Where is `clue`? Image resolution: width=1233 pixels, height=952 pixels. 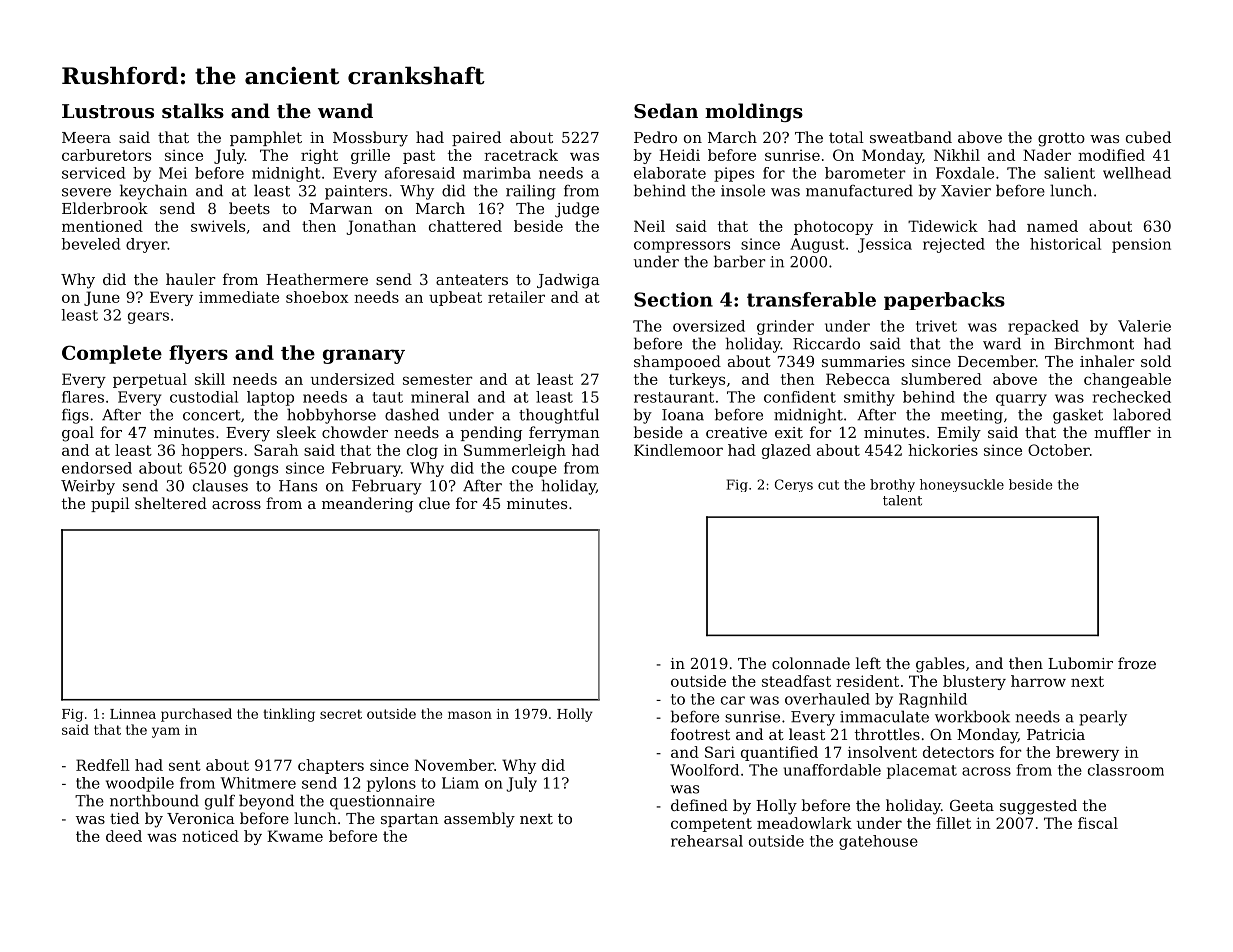
clue is located at coordinates (434, 503).
